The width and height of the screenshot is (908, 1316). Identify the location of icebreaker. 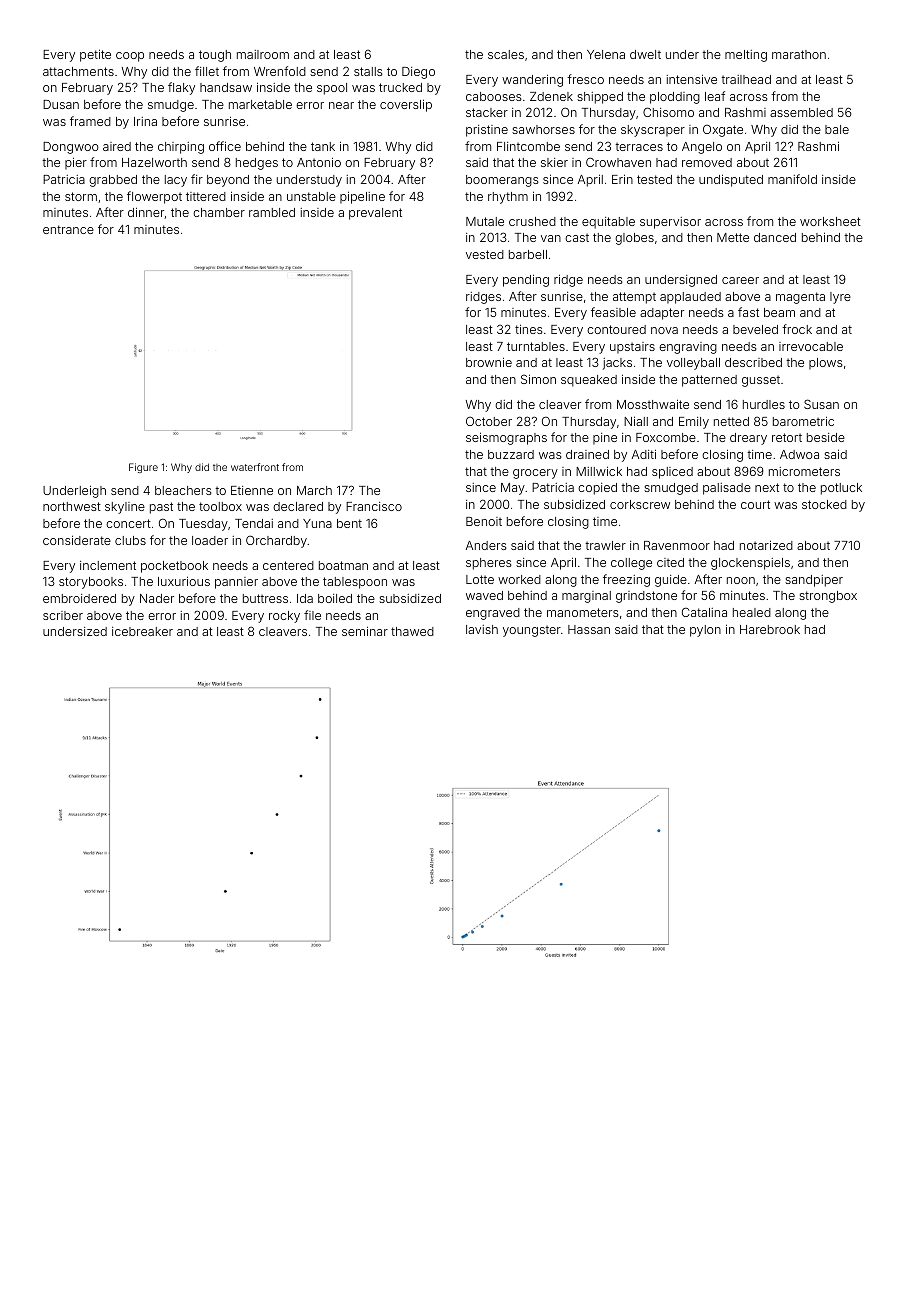
(142, 631).
